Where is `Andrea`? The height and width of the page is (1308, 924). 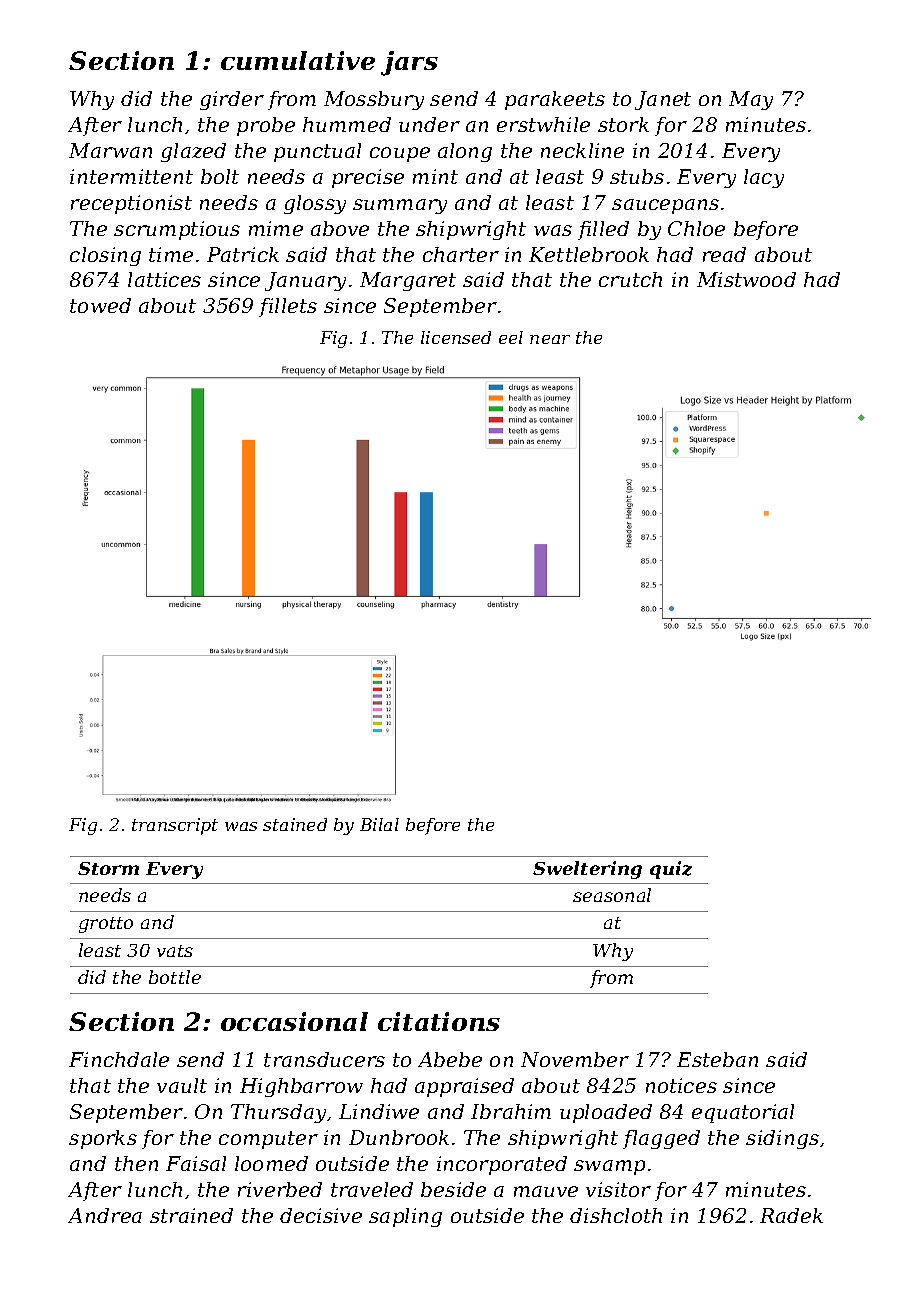 Andrea is located at coordinates (105, 1215).
